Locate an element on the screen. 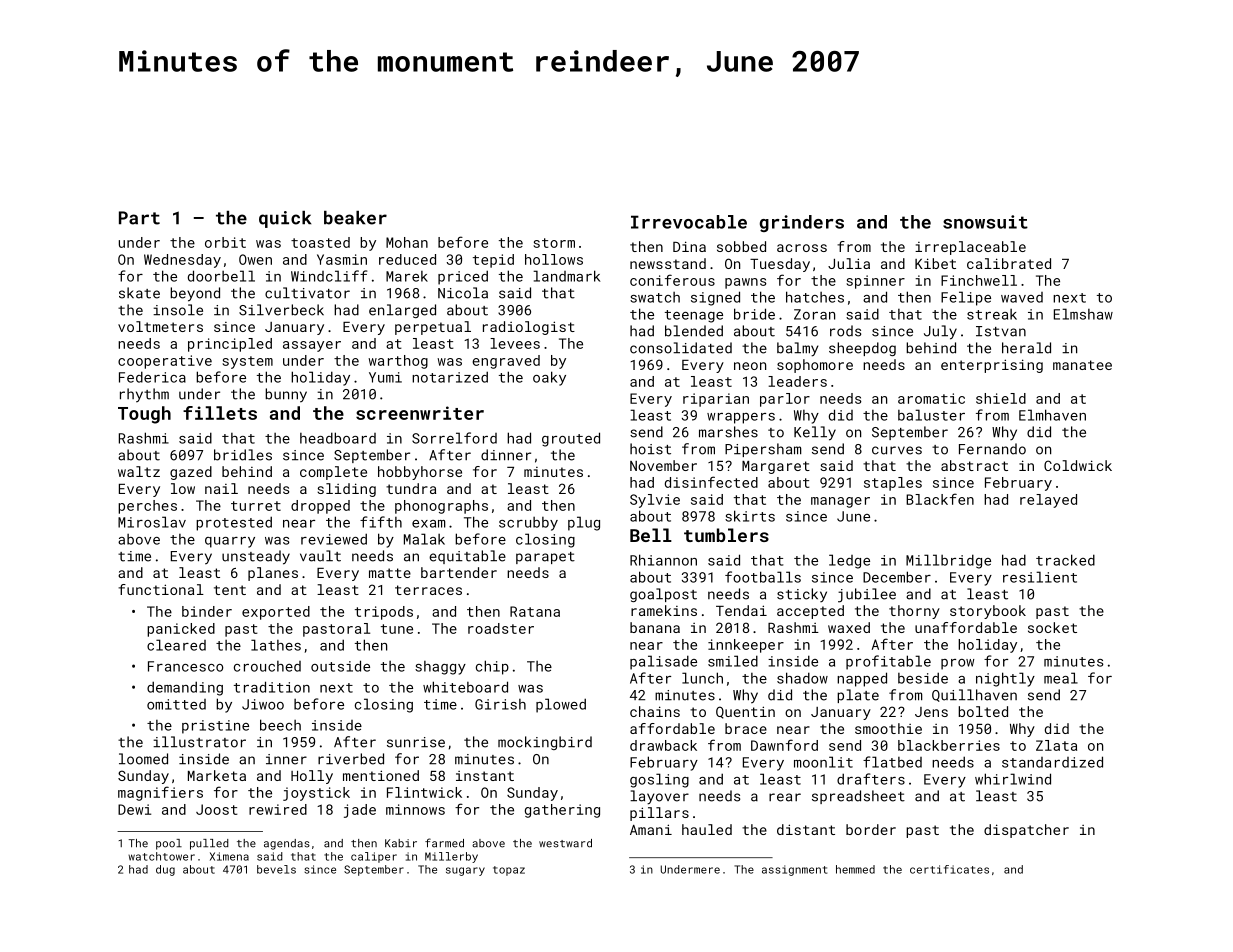 This screenshot has height=952, width=1233. beaker is located at coordinates (355, 218).
